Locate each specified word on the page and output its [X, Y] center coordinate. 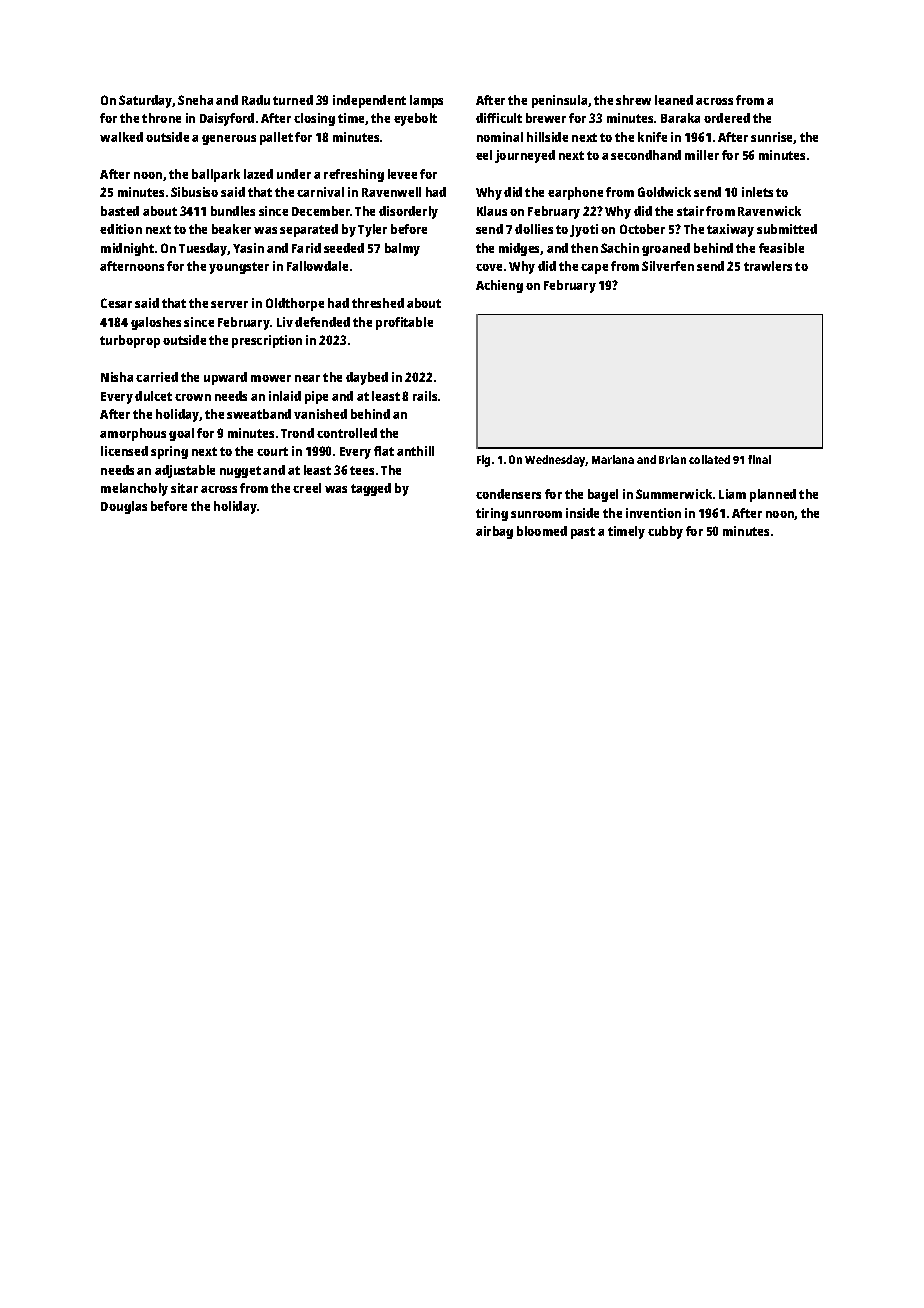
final [759, 459]
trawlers [768, 266]
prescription [267, 341]
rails [425, 396]
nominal [500, 137]
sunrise [772, 138]
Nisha [117, 377]
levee [402, 174]
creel [307, 488]
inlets [757, 192]
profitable [404, 323]
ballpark [216, 175]
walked [121, 137]
